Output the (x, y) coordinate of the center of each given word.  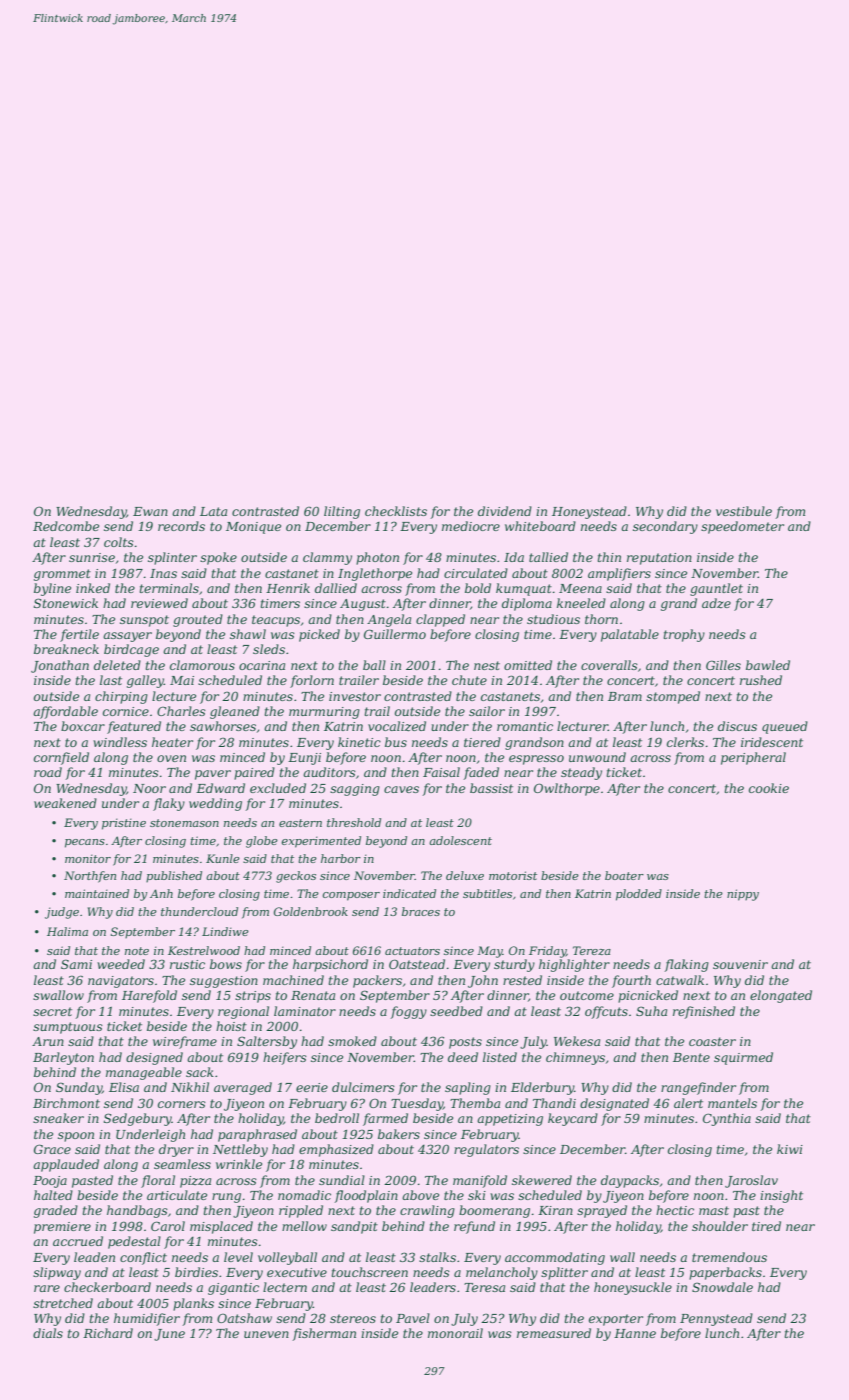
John (483, 981)
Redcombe (66, 526)
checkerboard (107, 1287)
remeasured (554, 1333)
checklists (396, 511)
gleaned (235, 712)
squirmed (743, 1058)
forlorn (312, 681)
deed (463, 1057)
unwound (597, 757)
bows (226, 964)
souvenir (740, 964)
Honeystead (589, 512)
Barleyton (63, 1058)
